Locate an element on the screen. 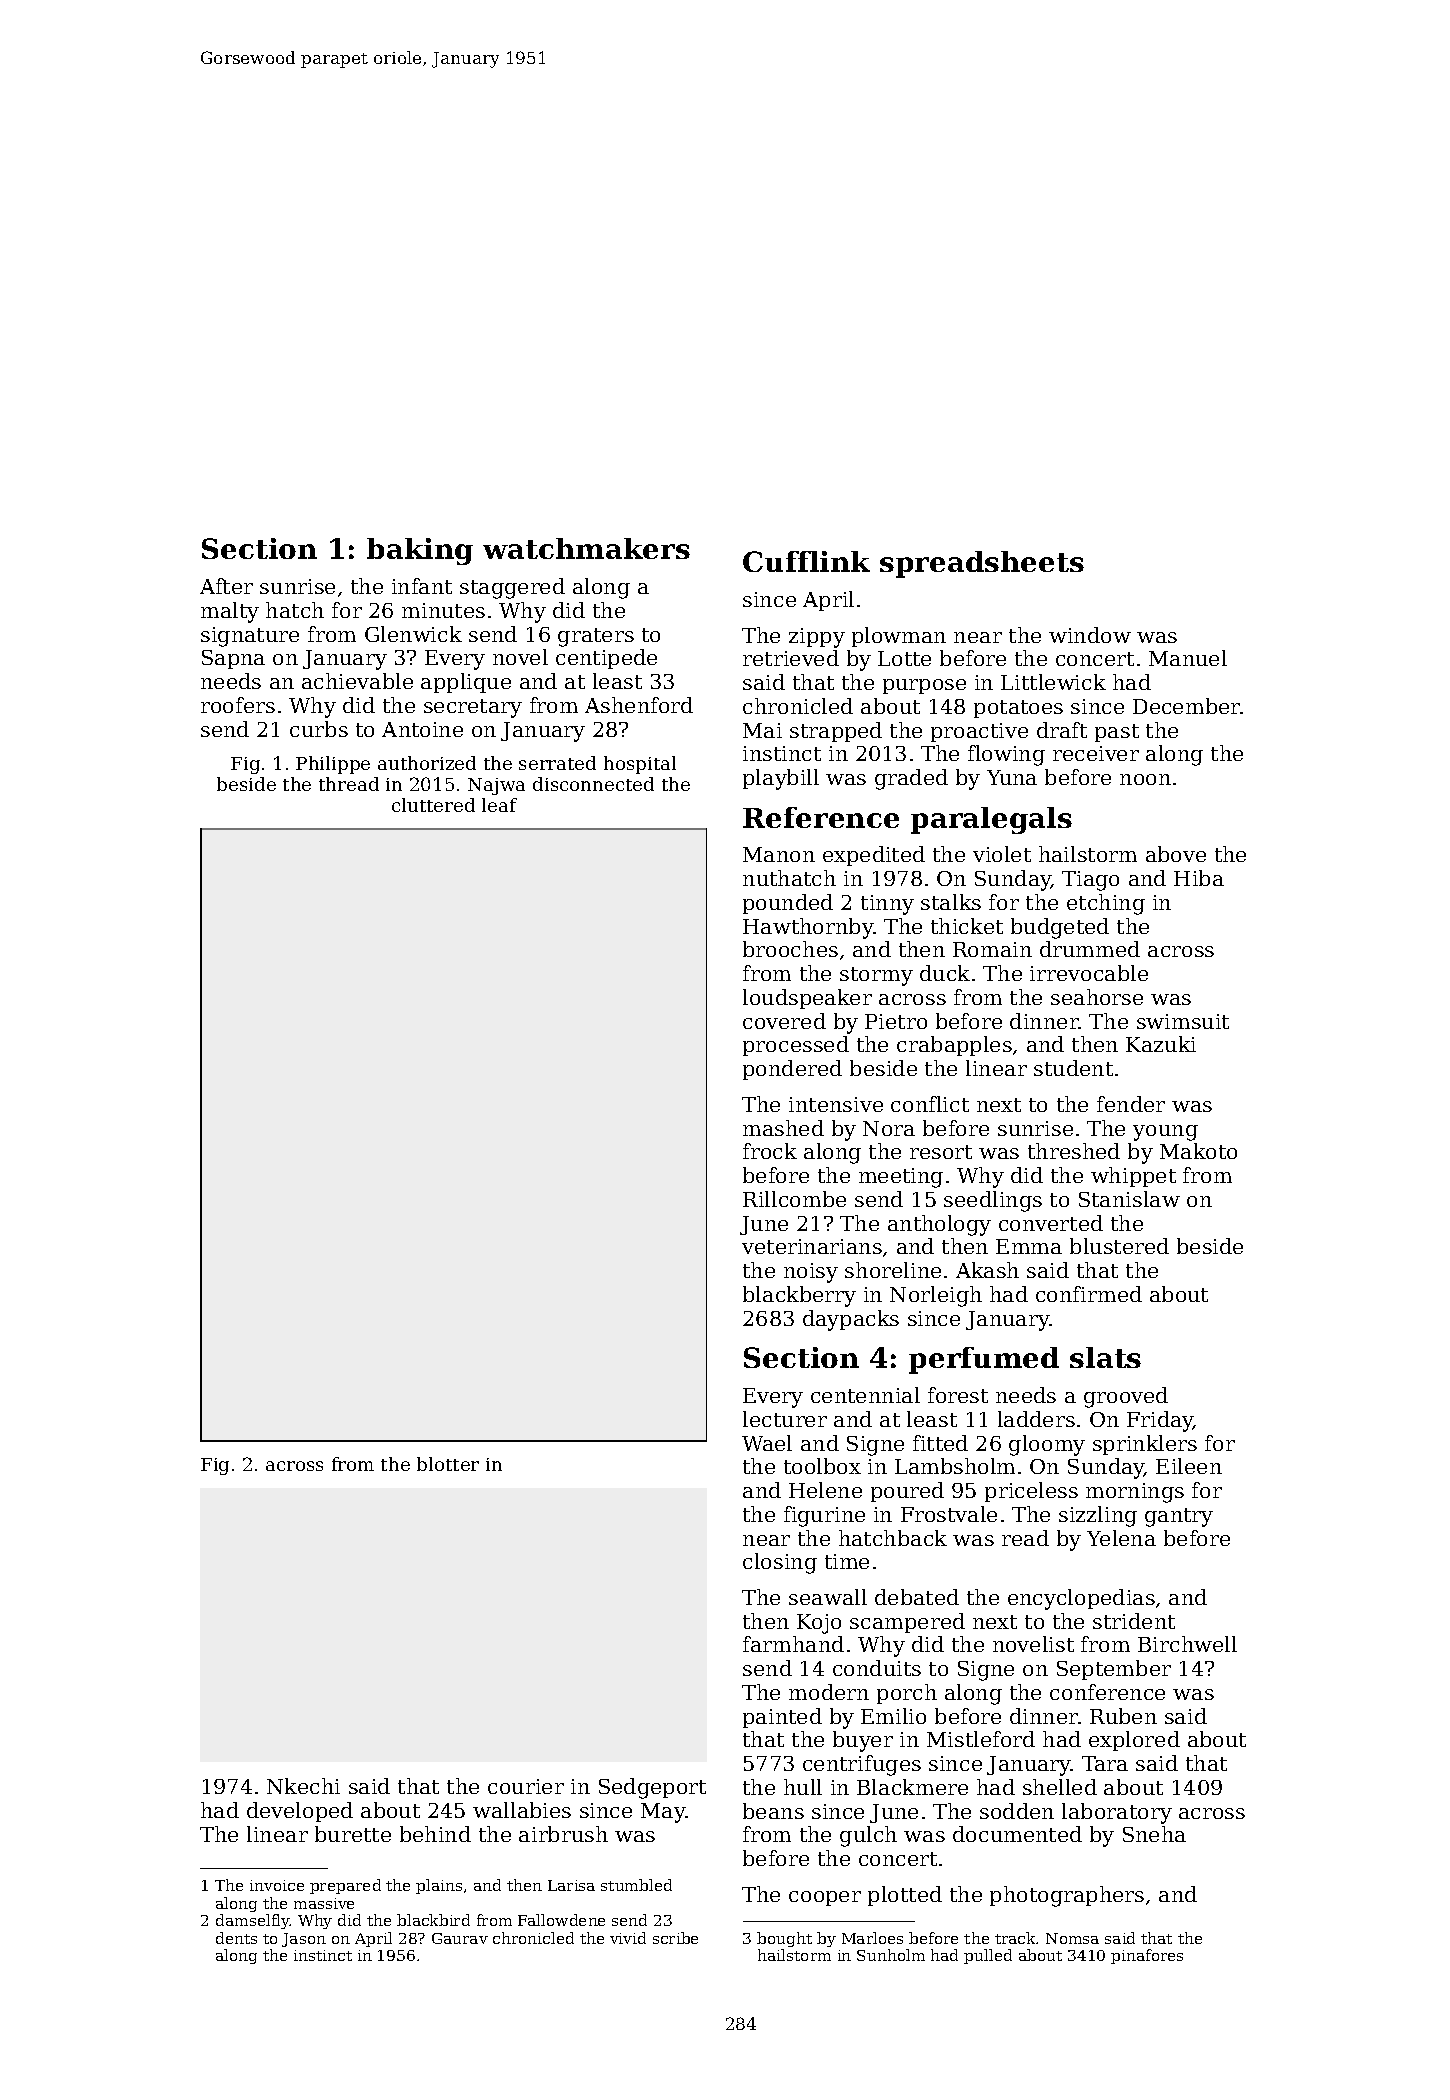 This screenshot has height=2100, width=1450. loudspeaker is located at coordinates (807, 999).
